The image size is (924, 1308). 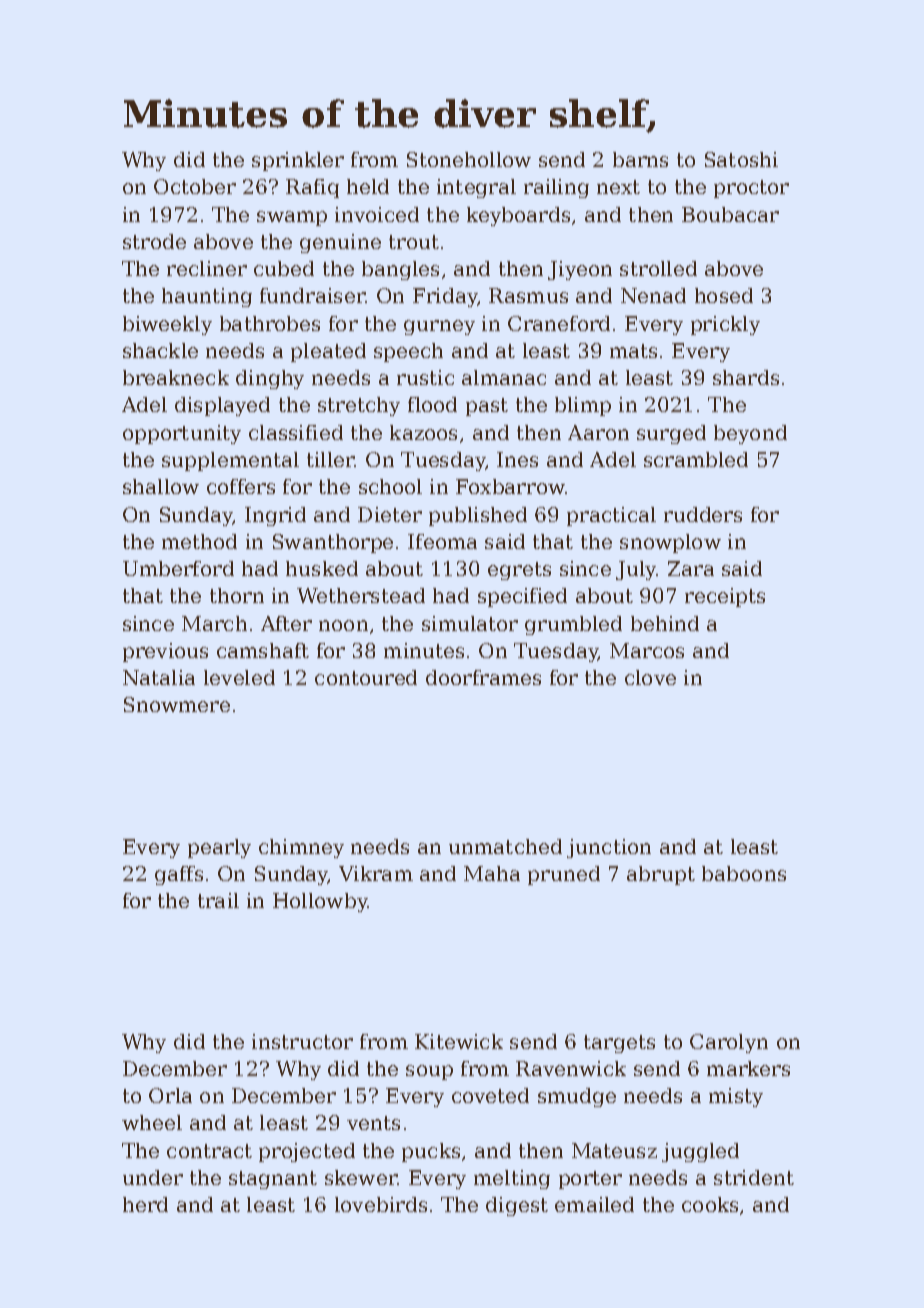 I want to click on baboons, so click(x=744, y=873).
